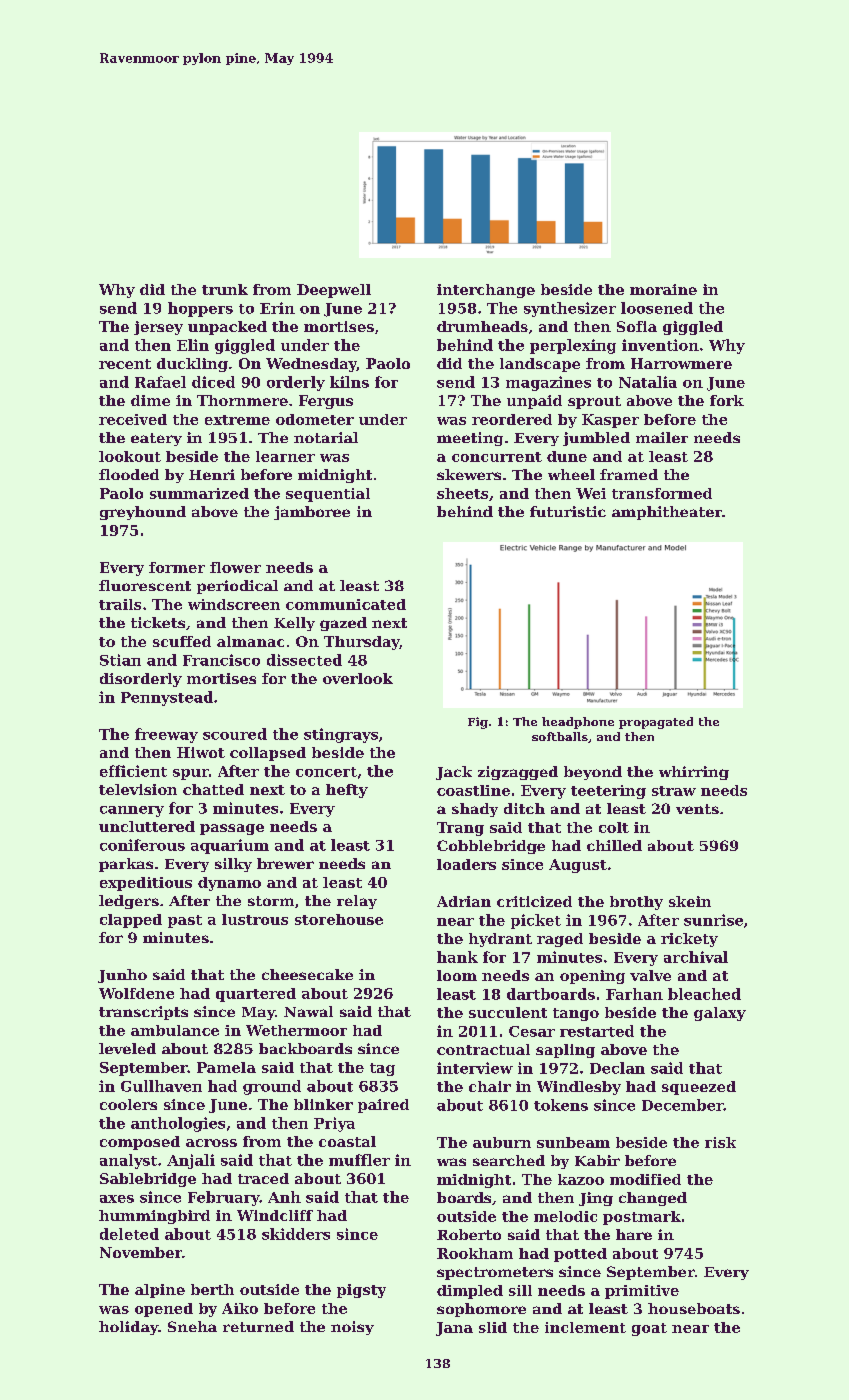 The width and height of the screenshot is (849, 1400). What do you see at coordinates (132, 811) in the screenshot?
I see `cannery` at bounding box center [132, 811].
